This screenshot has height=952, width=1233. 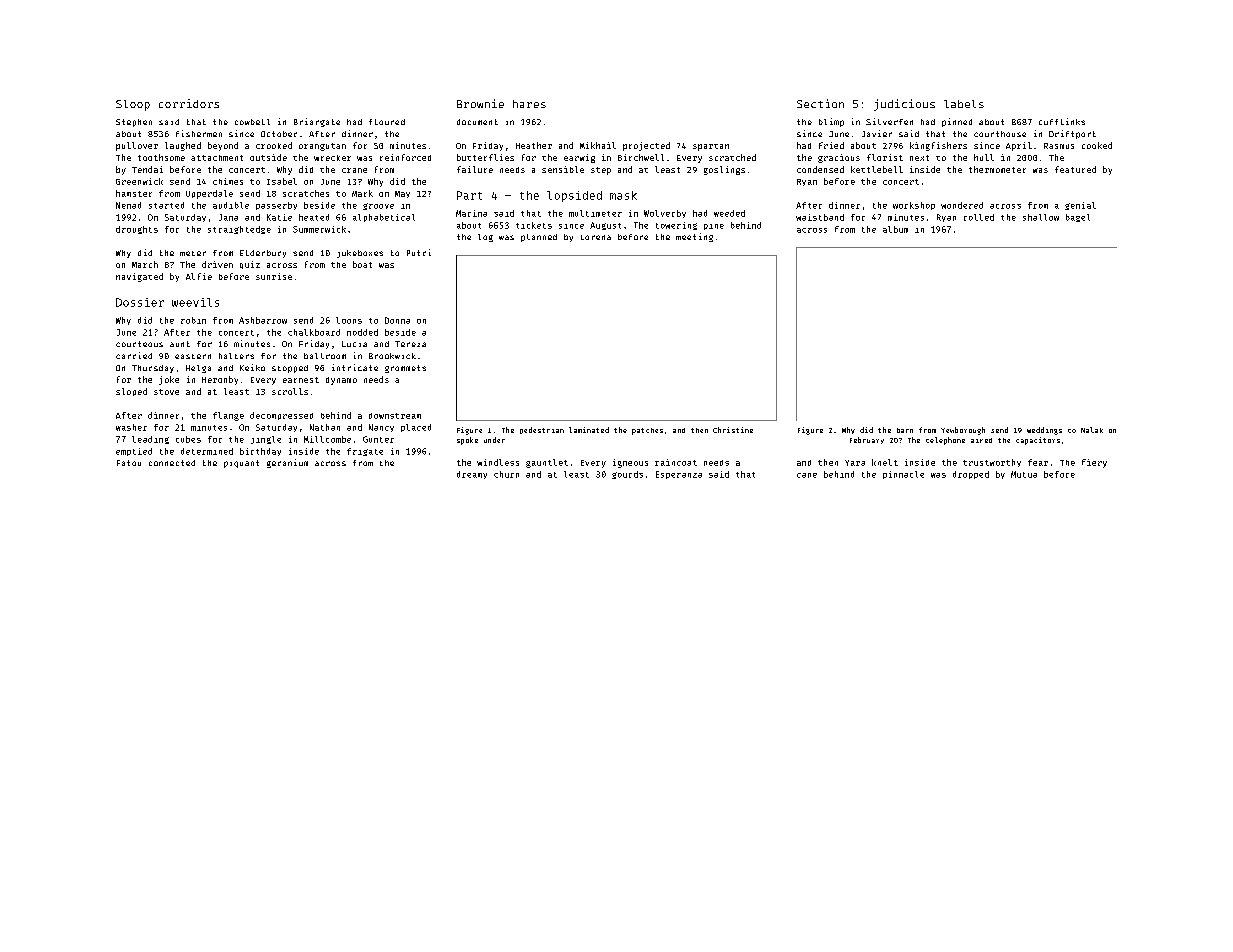 What do you see at coordinates (1080, 206) in the screenshot?
I see `genial` at bounding box center [1080, 206].
